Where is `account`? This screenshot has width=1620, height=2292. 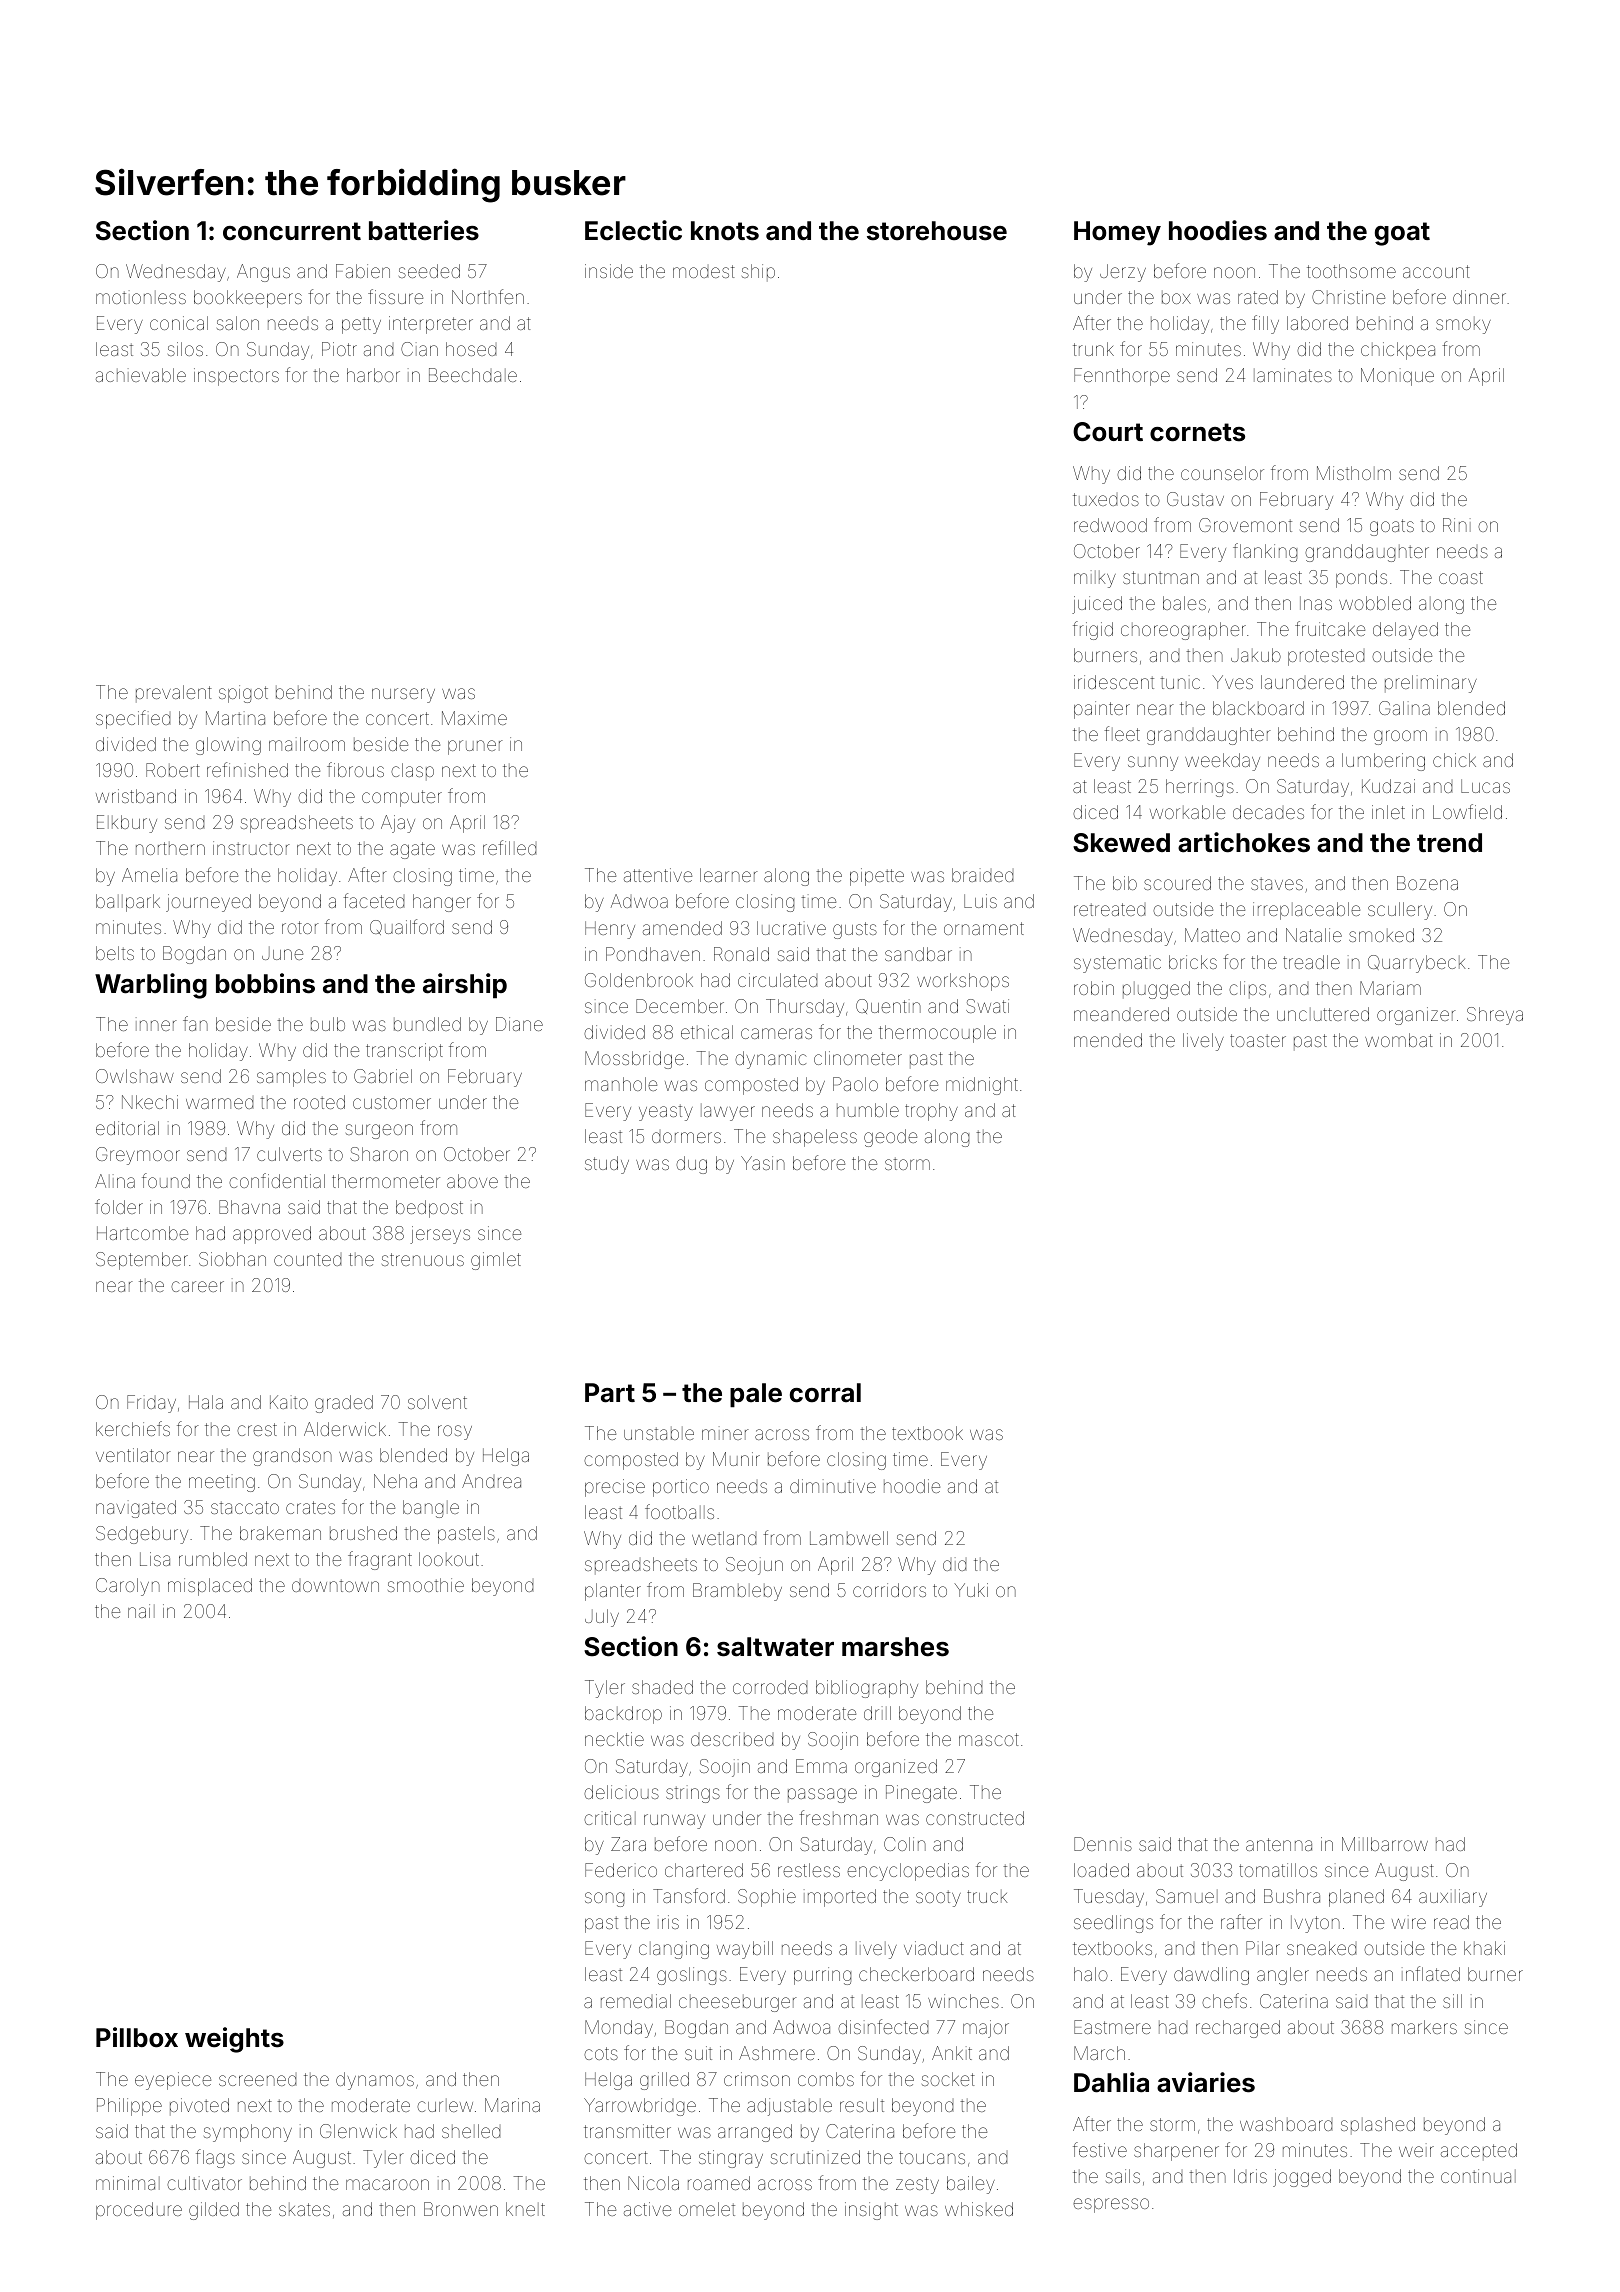
account is located at coordinates (1436, 271).
